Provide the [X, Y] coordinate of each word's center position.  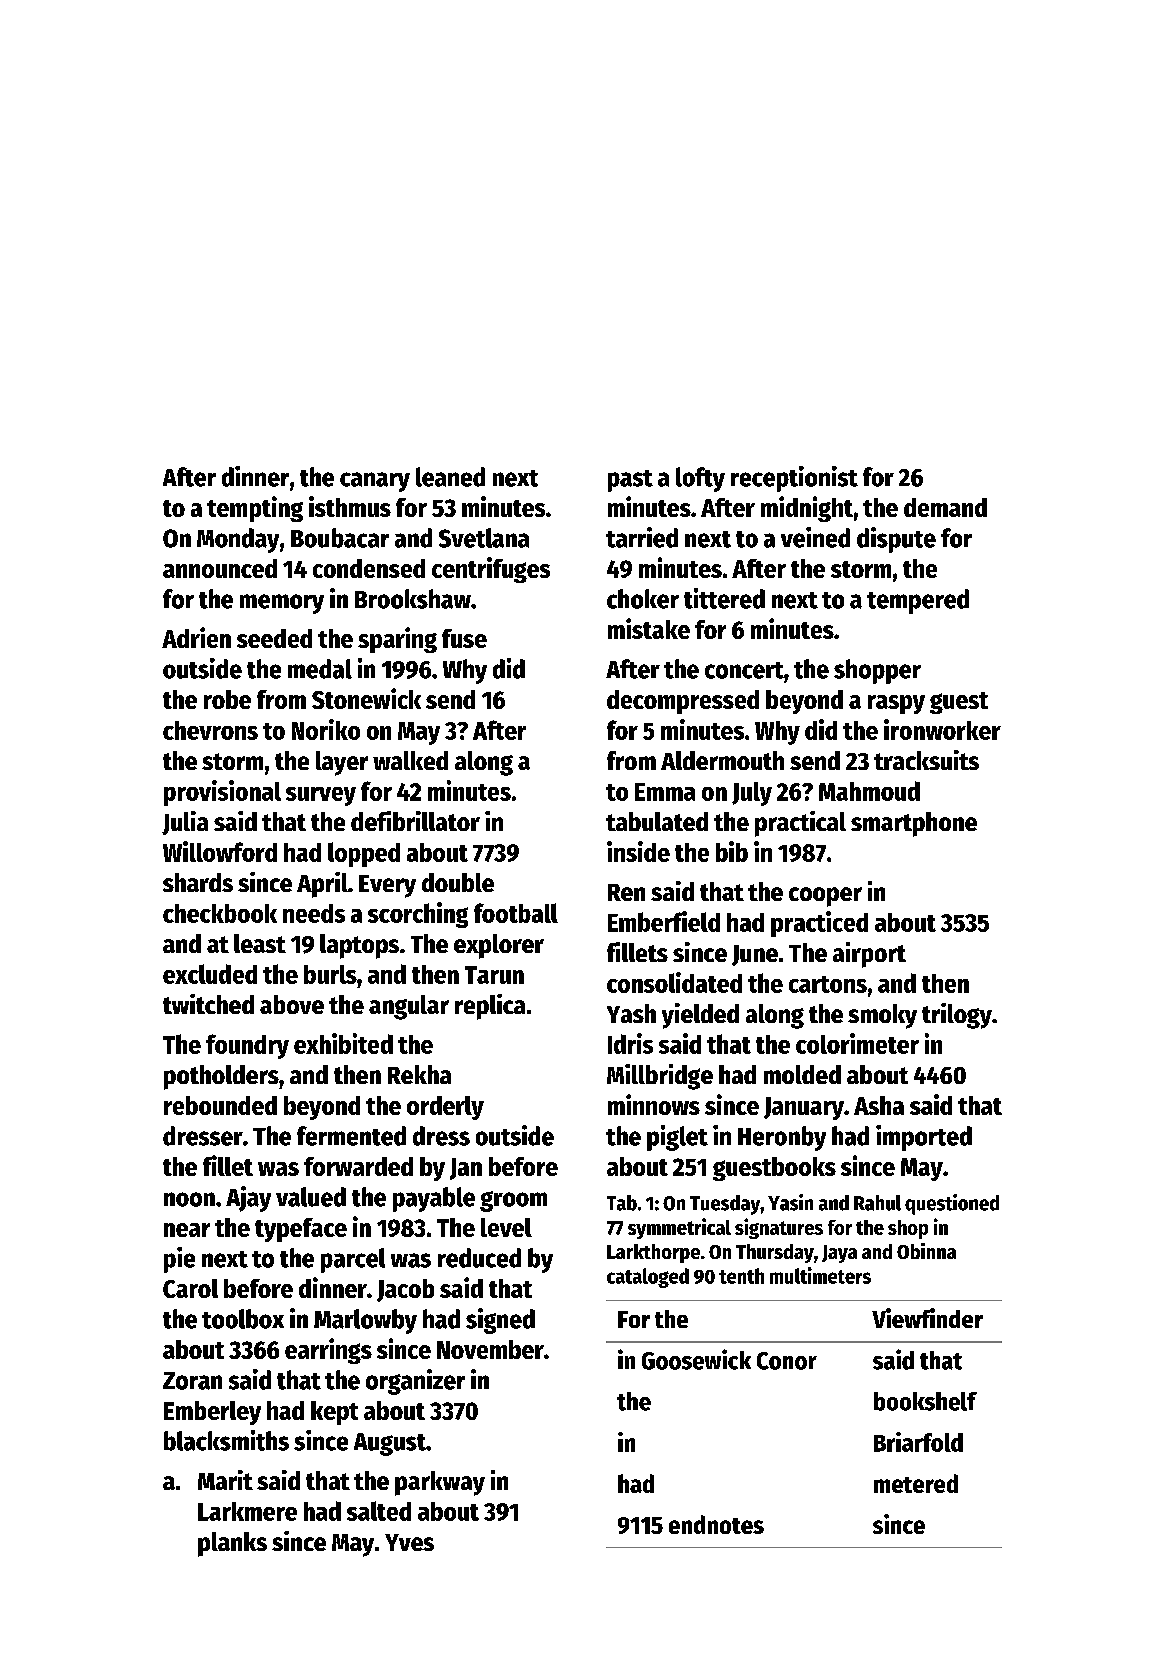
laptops [359, 946]
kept [334, 1413]
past [630, 481]
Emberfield [664, 921]
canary [375, 482]
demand [945, 507]
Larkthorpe [653, 1253]
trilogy [957, 1016]
